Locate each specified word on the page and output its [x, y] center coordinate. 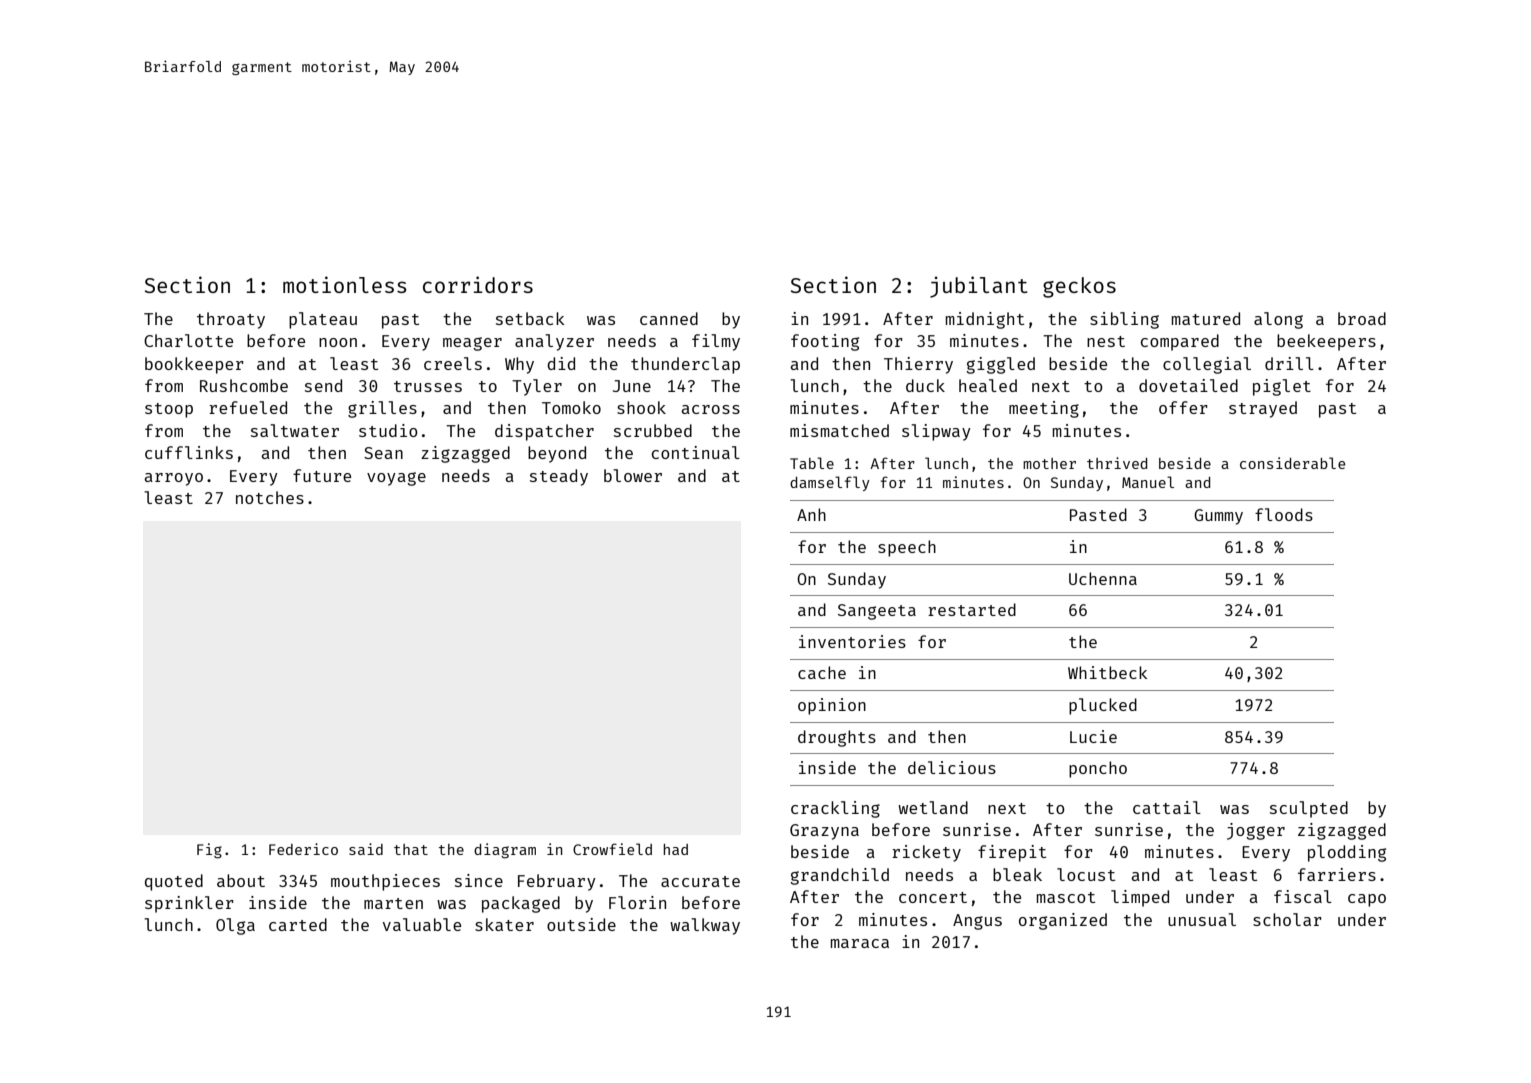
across [711, 409]
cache [822, 672]
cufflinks [189, 452]
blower [633, 475]
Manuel [1148, 482]
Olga [235, 926]
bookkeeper [194, 365]
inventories [852, 641]
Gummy [1218, 517]
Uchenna [1103, 578]
